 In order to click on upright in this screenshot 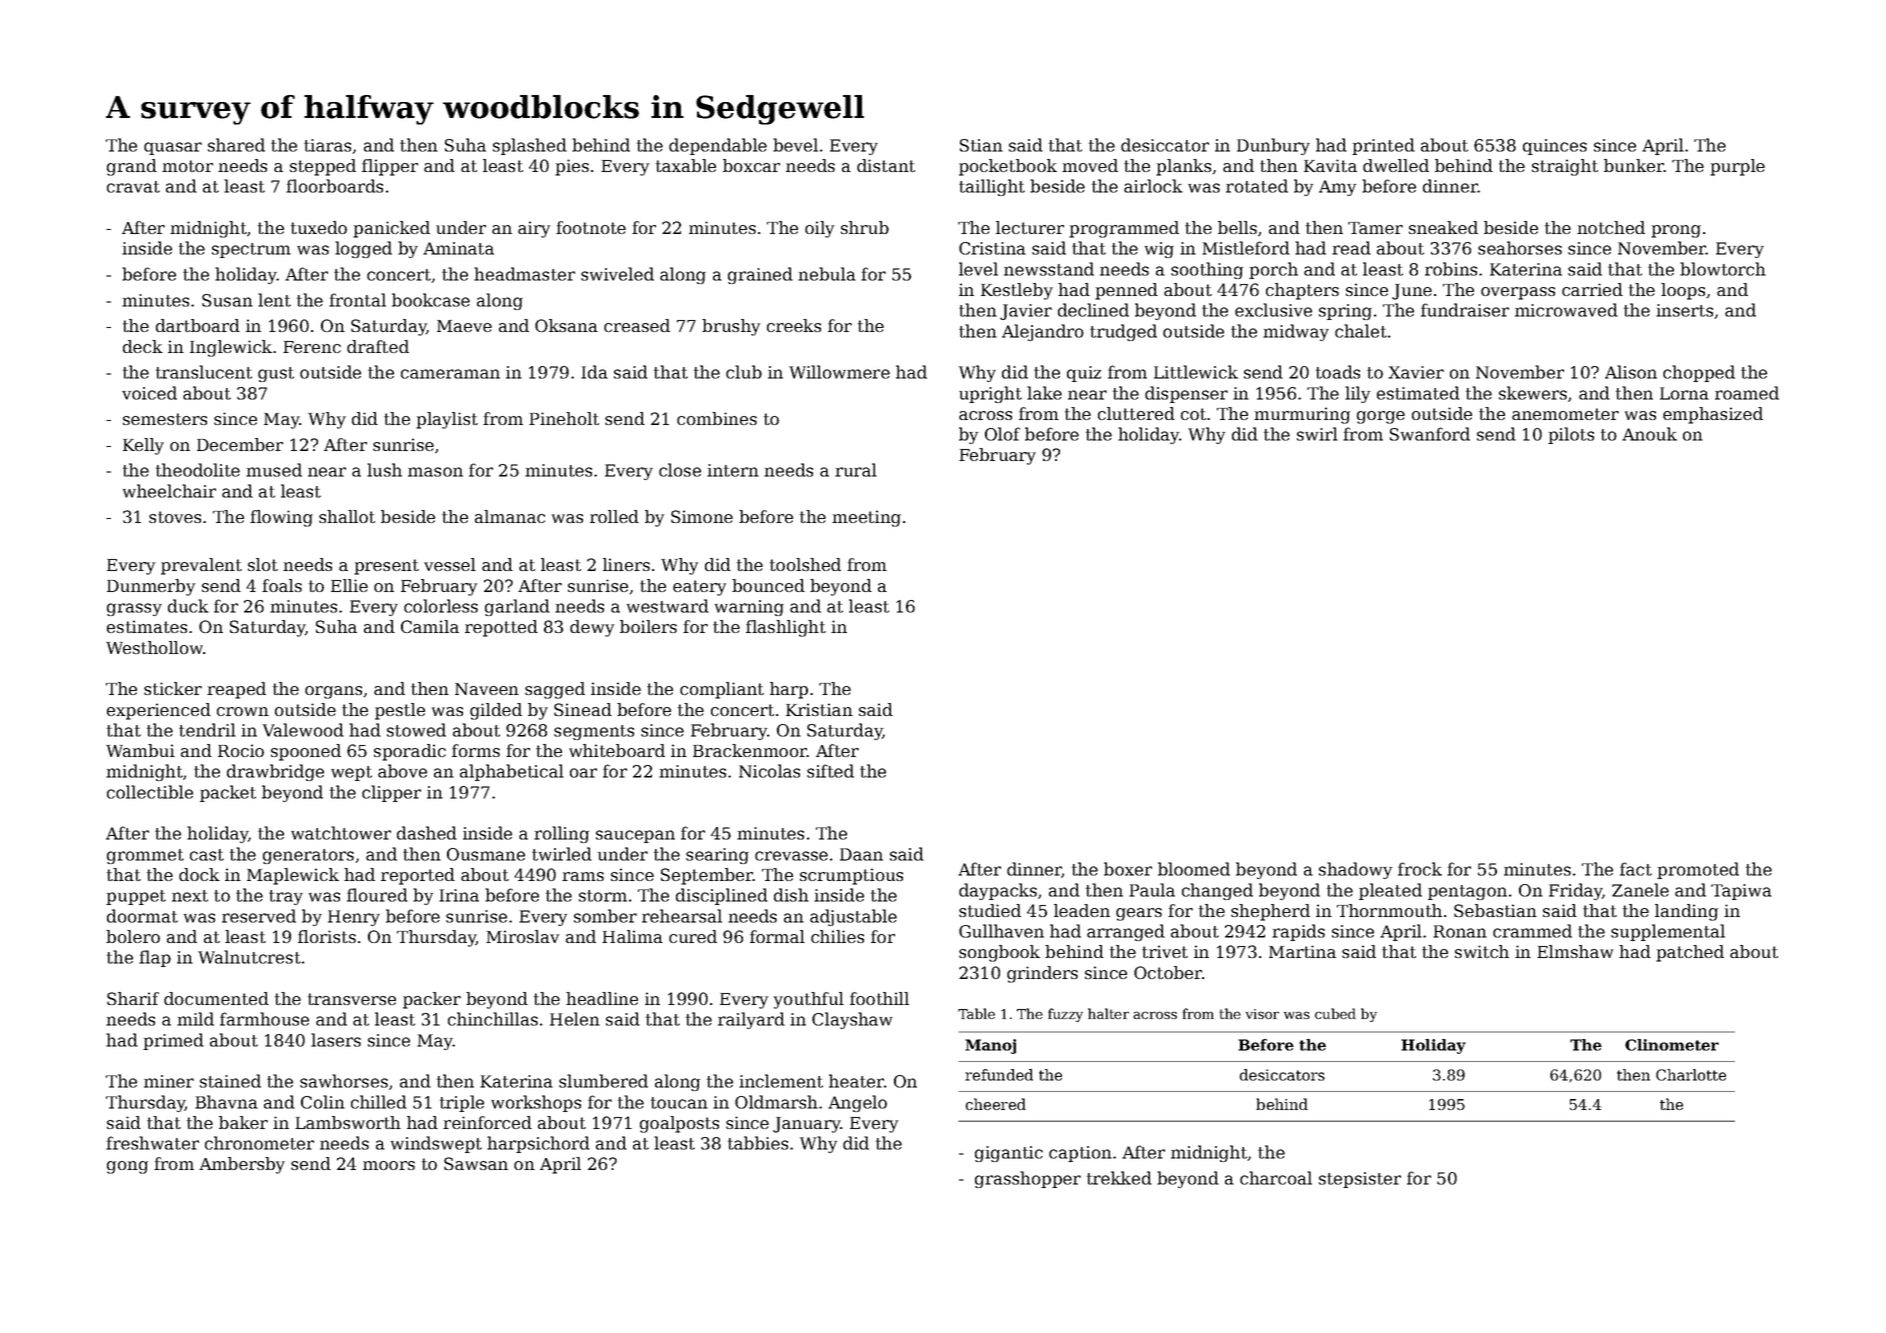, I will do `click(990, 394)`.
